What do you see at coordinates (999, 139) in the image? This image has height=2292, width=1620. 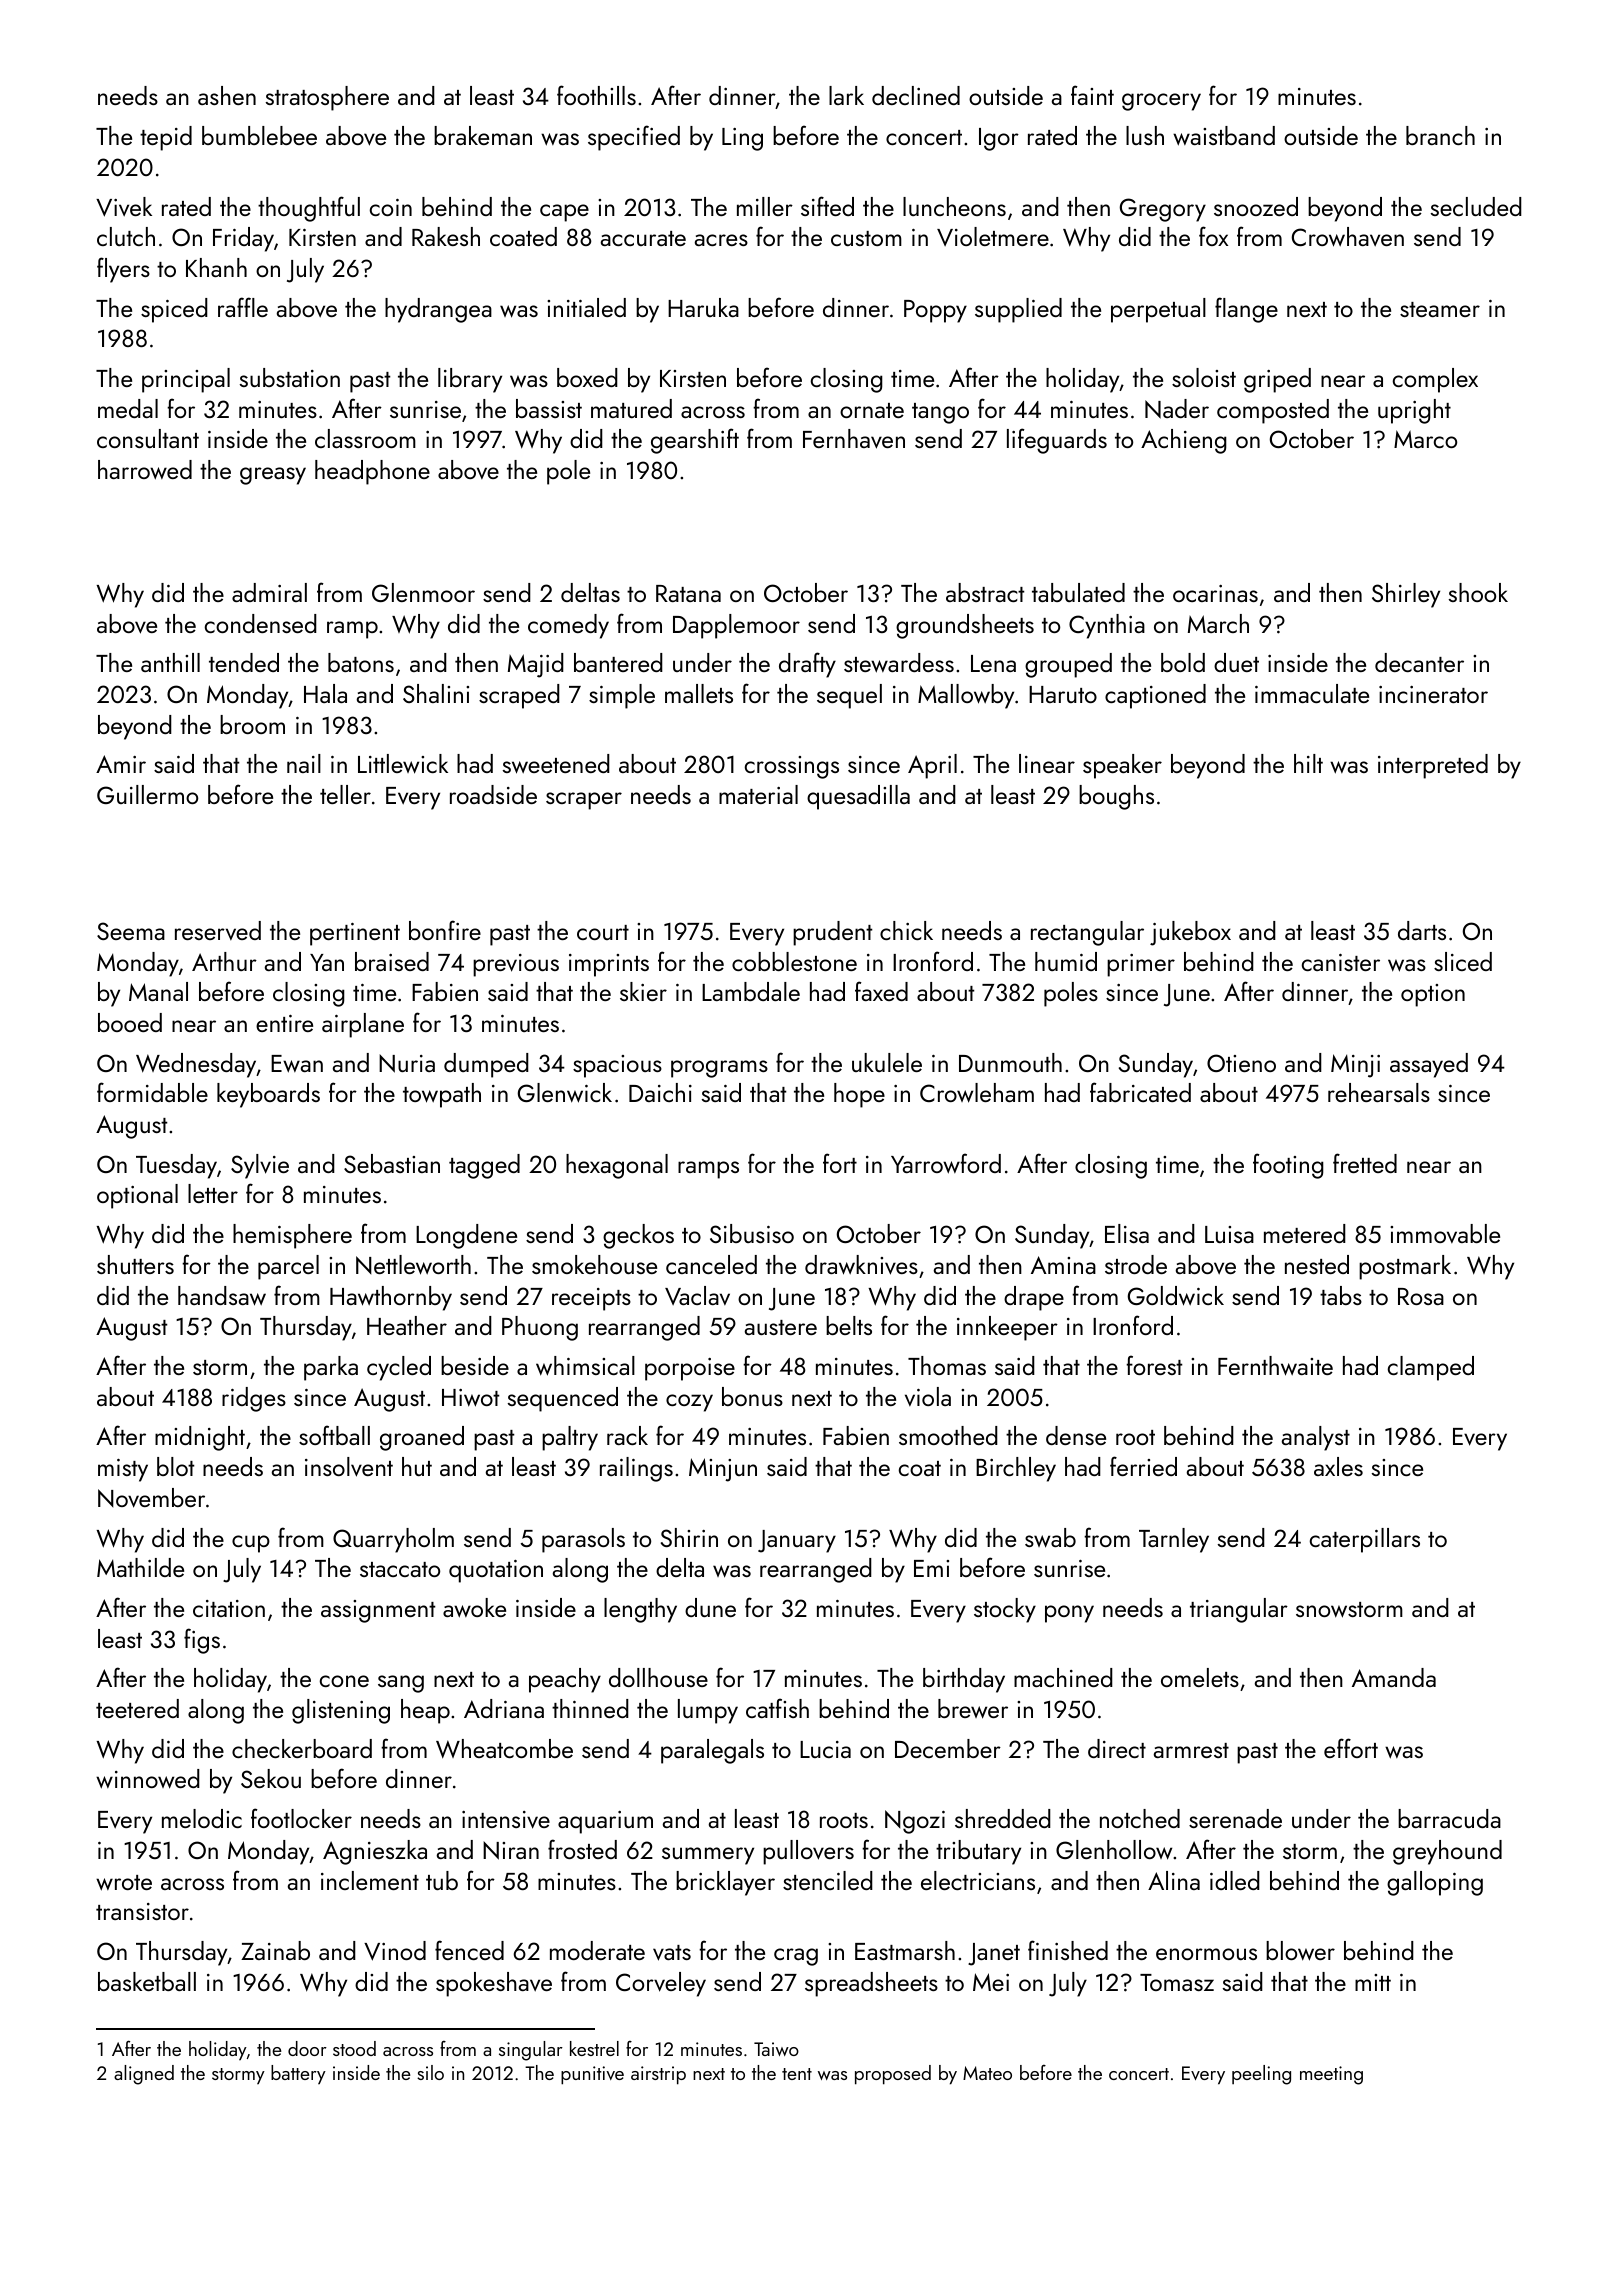 I see `Igor` at bounding box center [999, 139].
